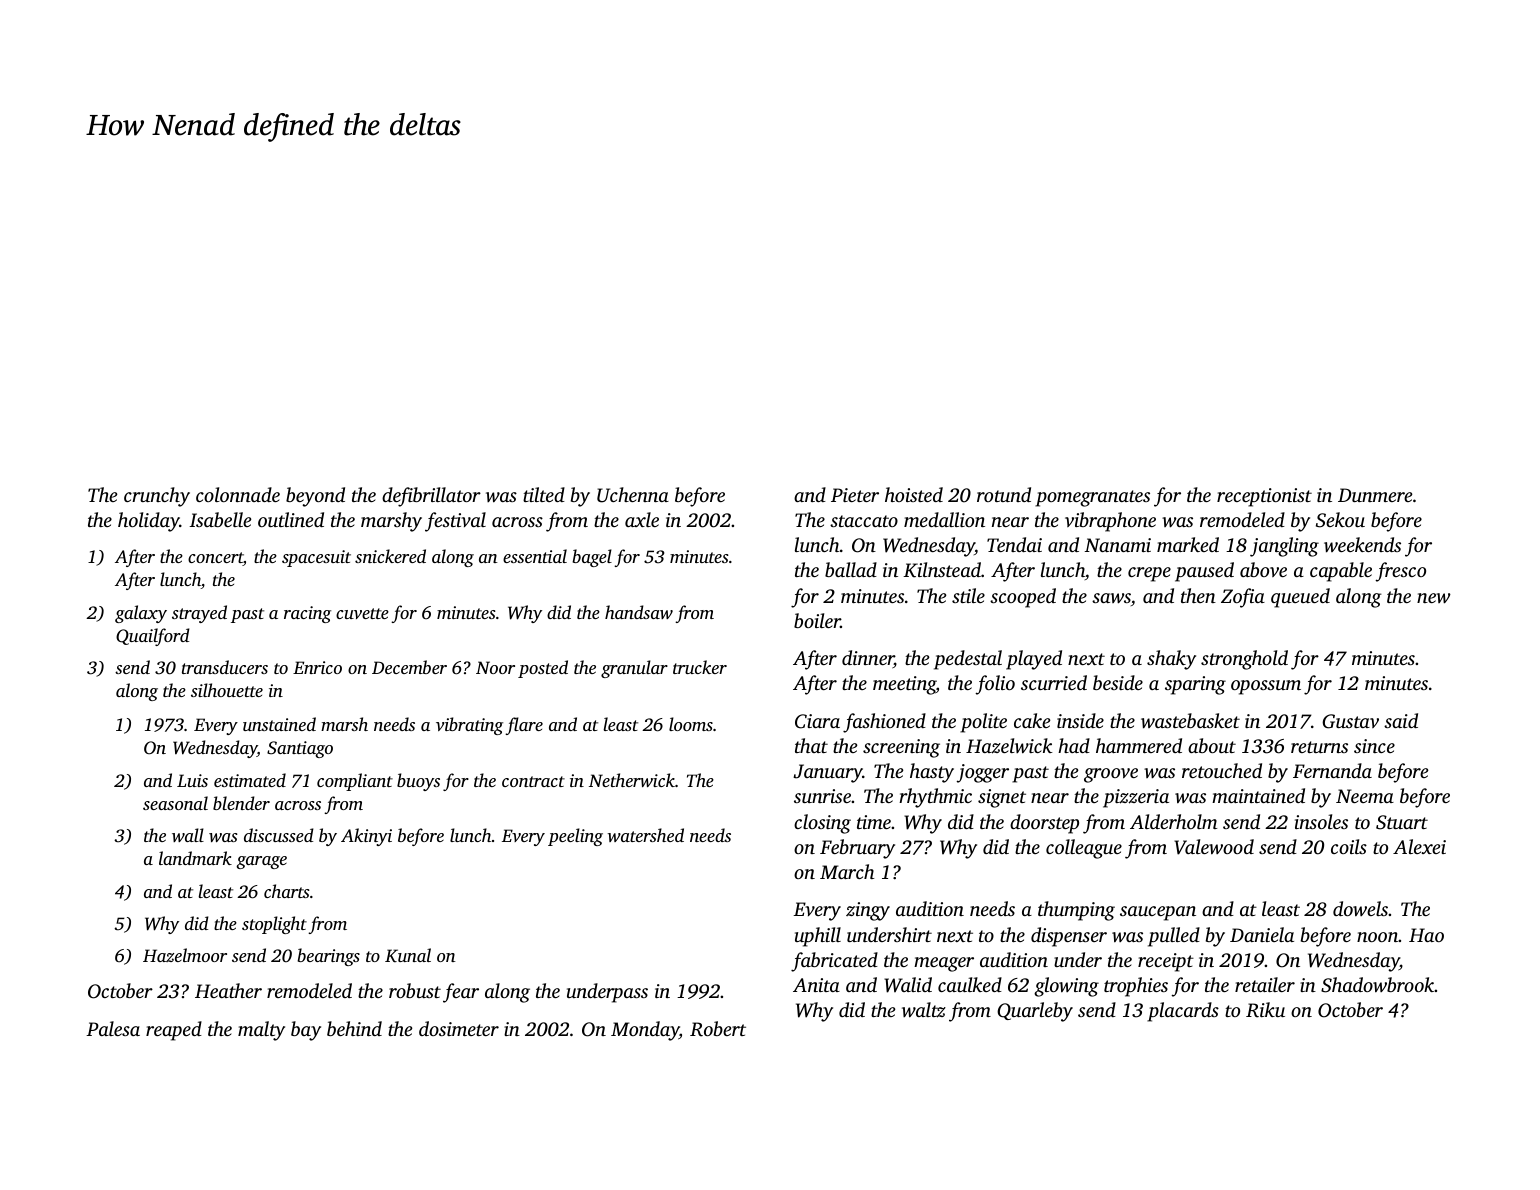 The width and height of the screenshot is (1540, 1190). What do you see at coordinates (215, 559) in the screenshot?
I see `concert` at bounding box center [215, 559].
